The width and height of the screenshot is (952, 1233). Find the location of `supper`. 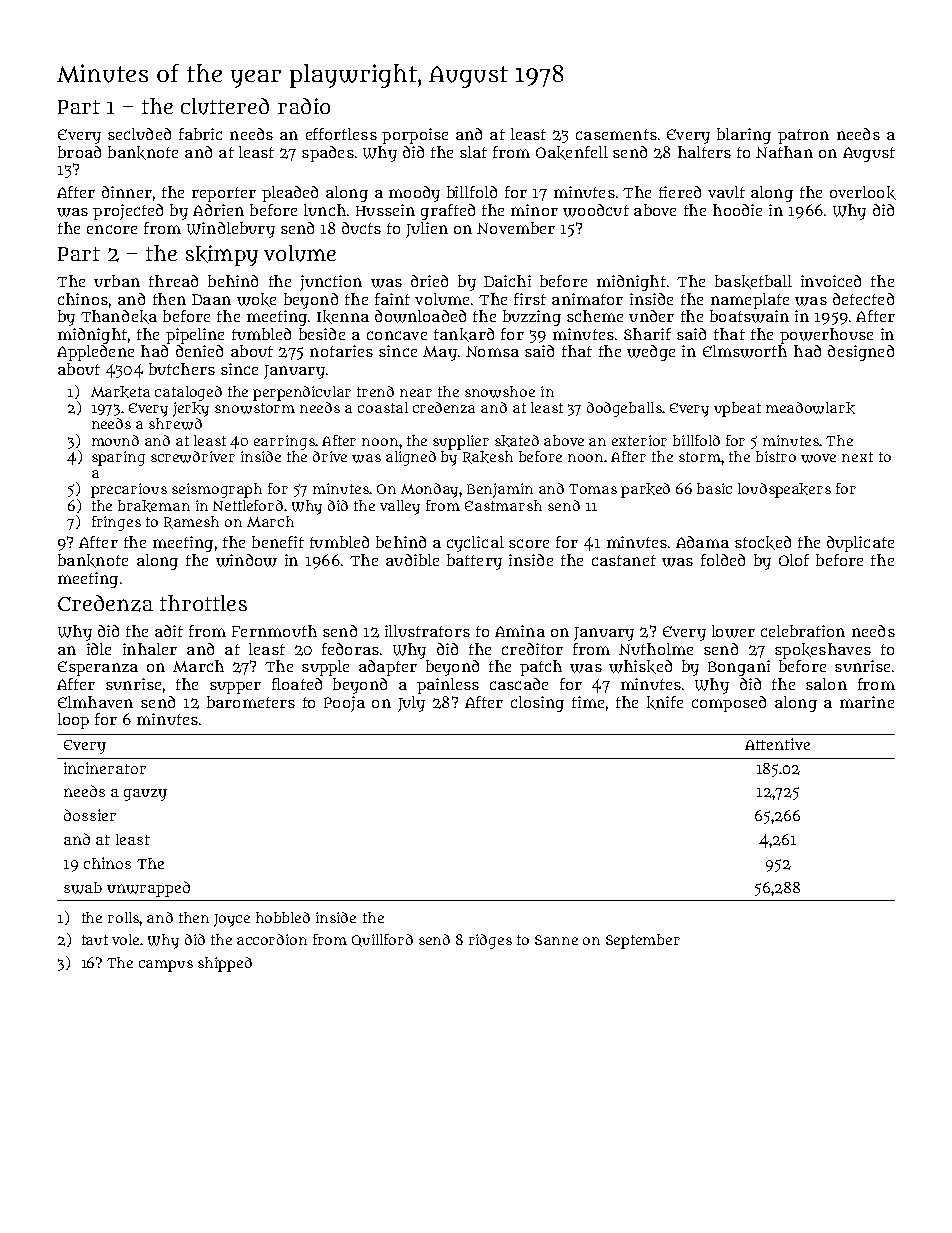

supper is located at coordinates (235, 688).
